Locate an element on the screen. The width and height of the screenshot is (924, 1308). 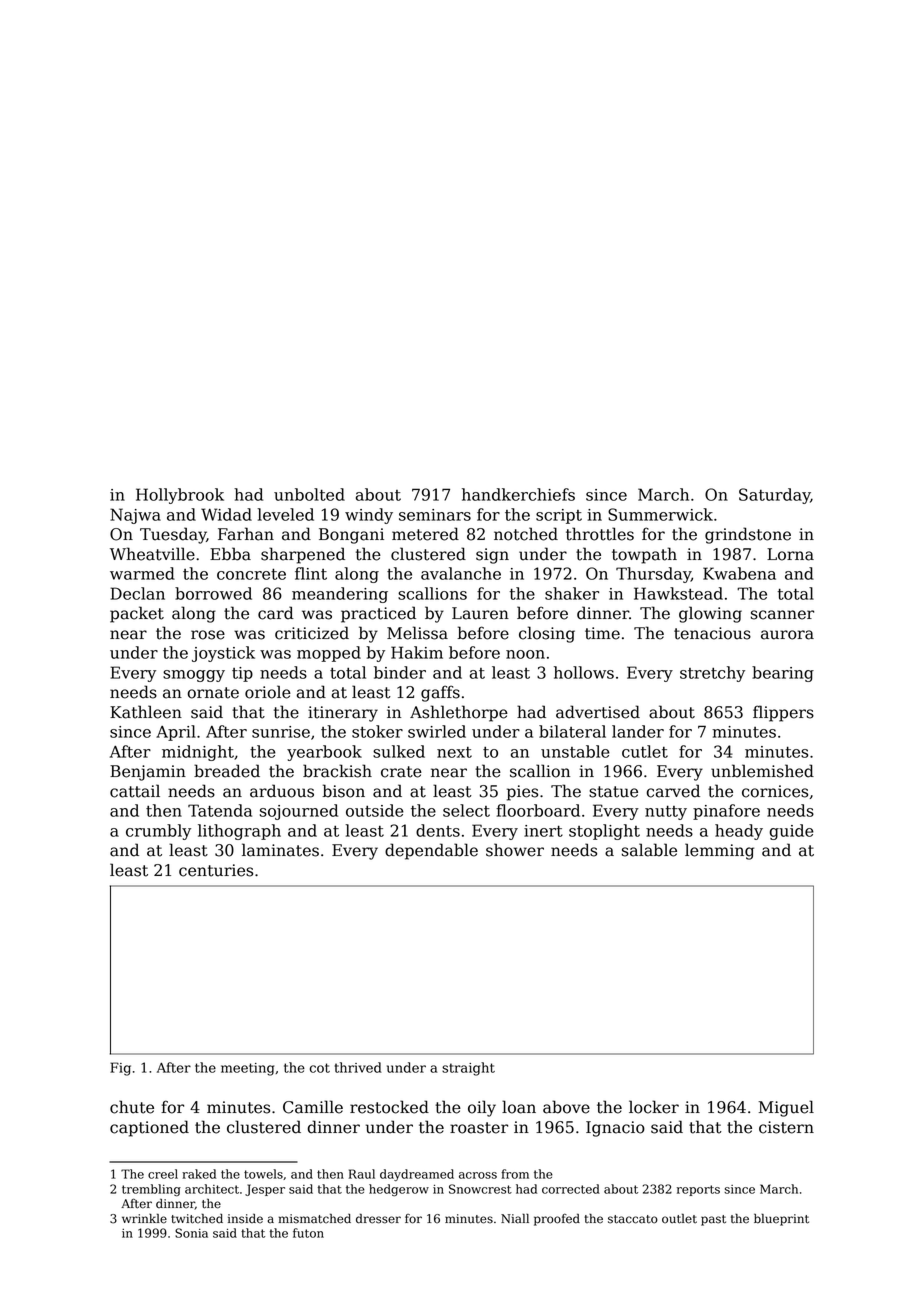
Fig is located at coordinates (120, 1069).
